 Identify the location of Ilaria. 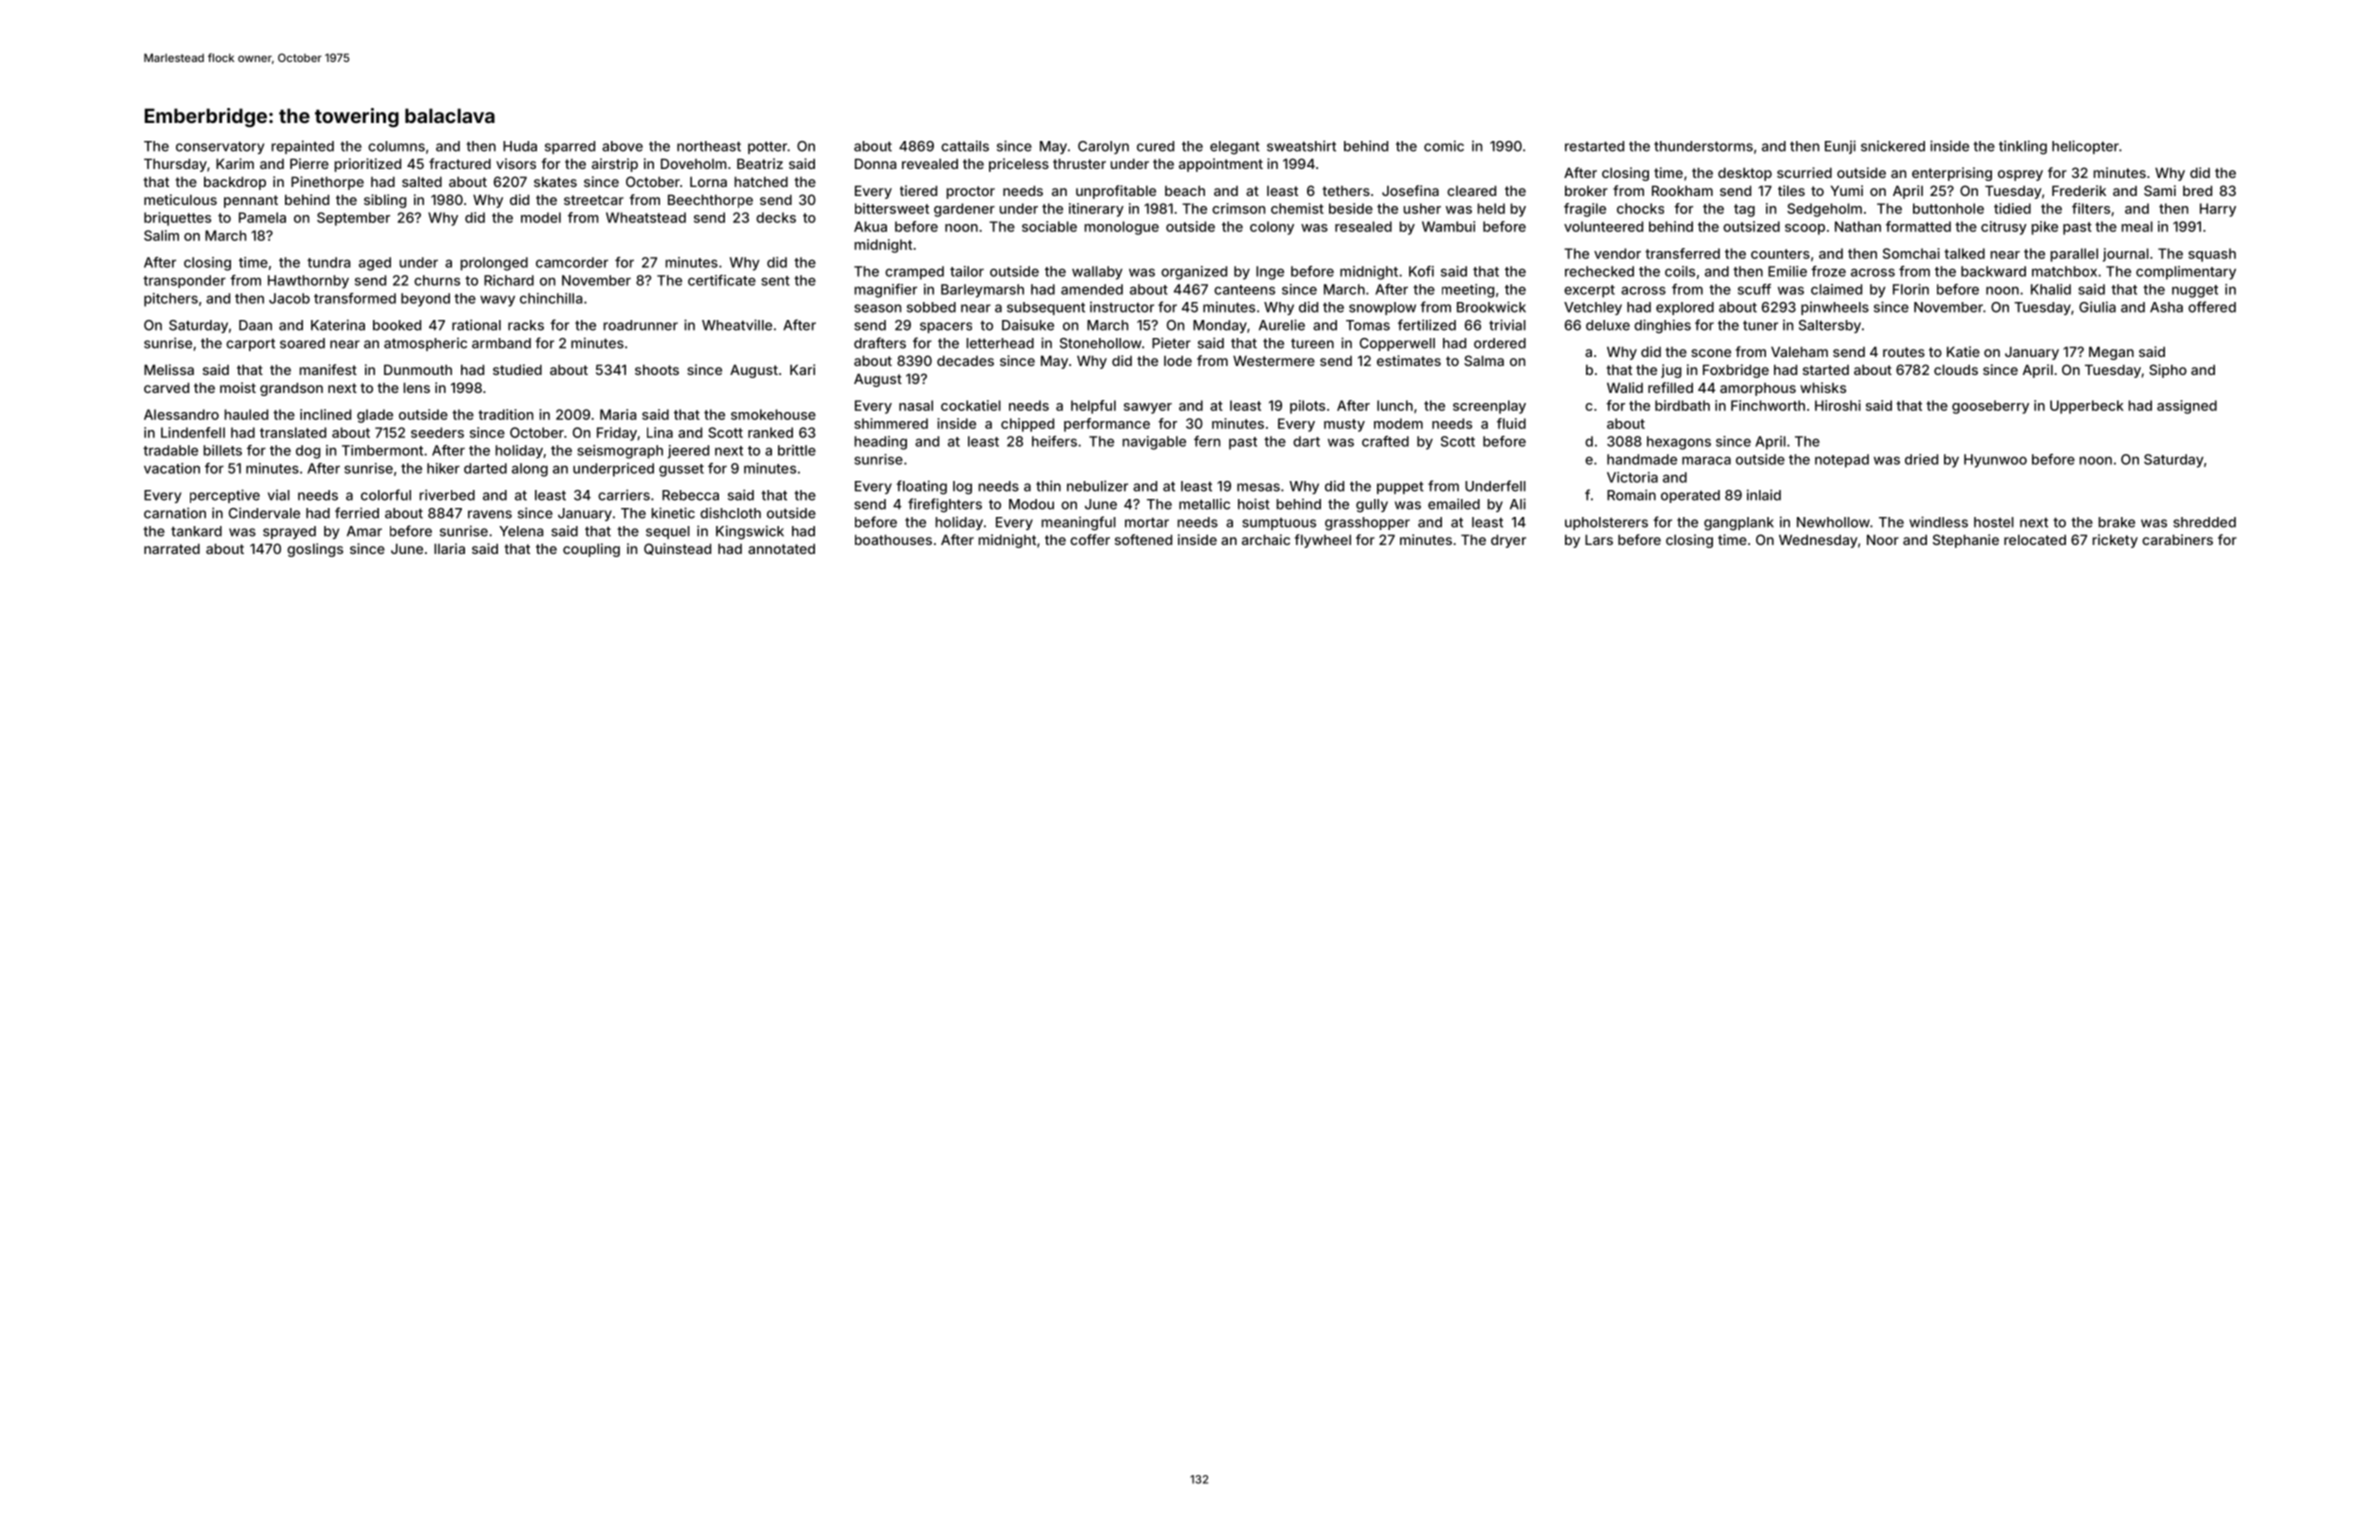
(449, 548).
